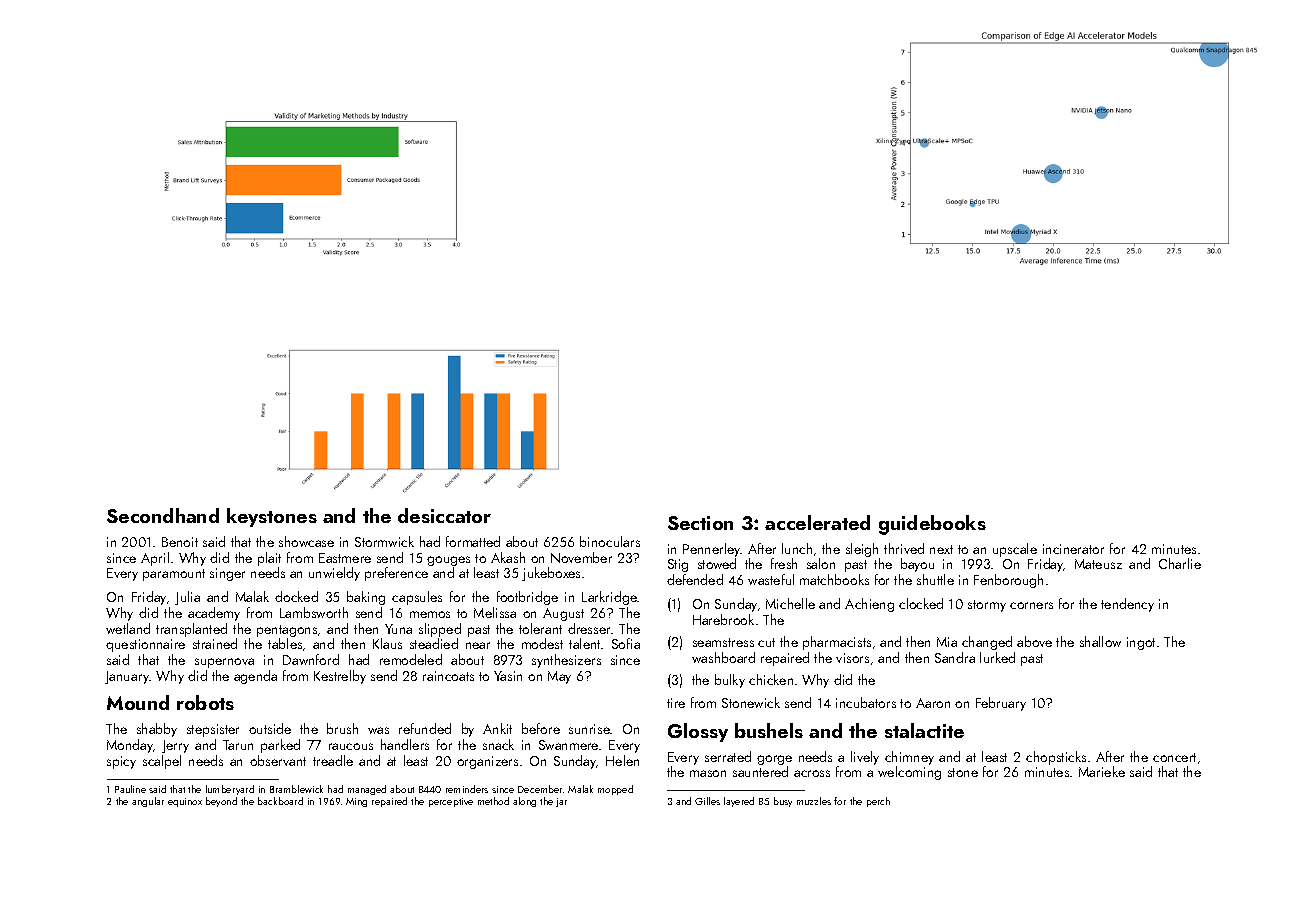  Describe the element at coordinates (821, 563) in the document. I see `salon` at that location.
